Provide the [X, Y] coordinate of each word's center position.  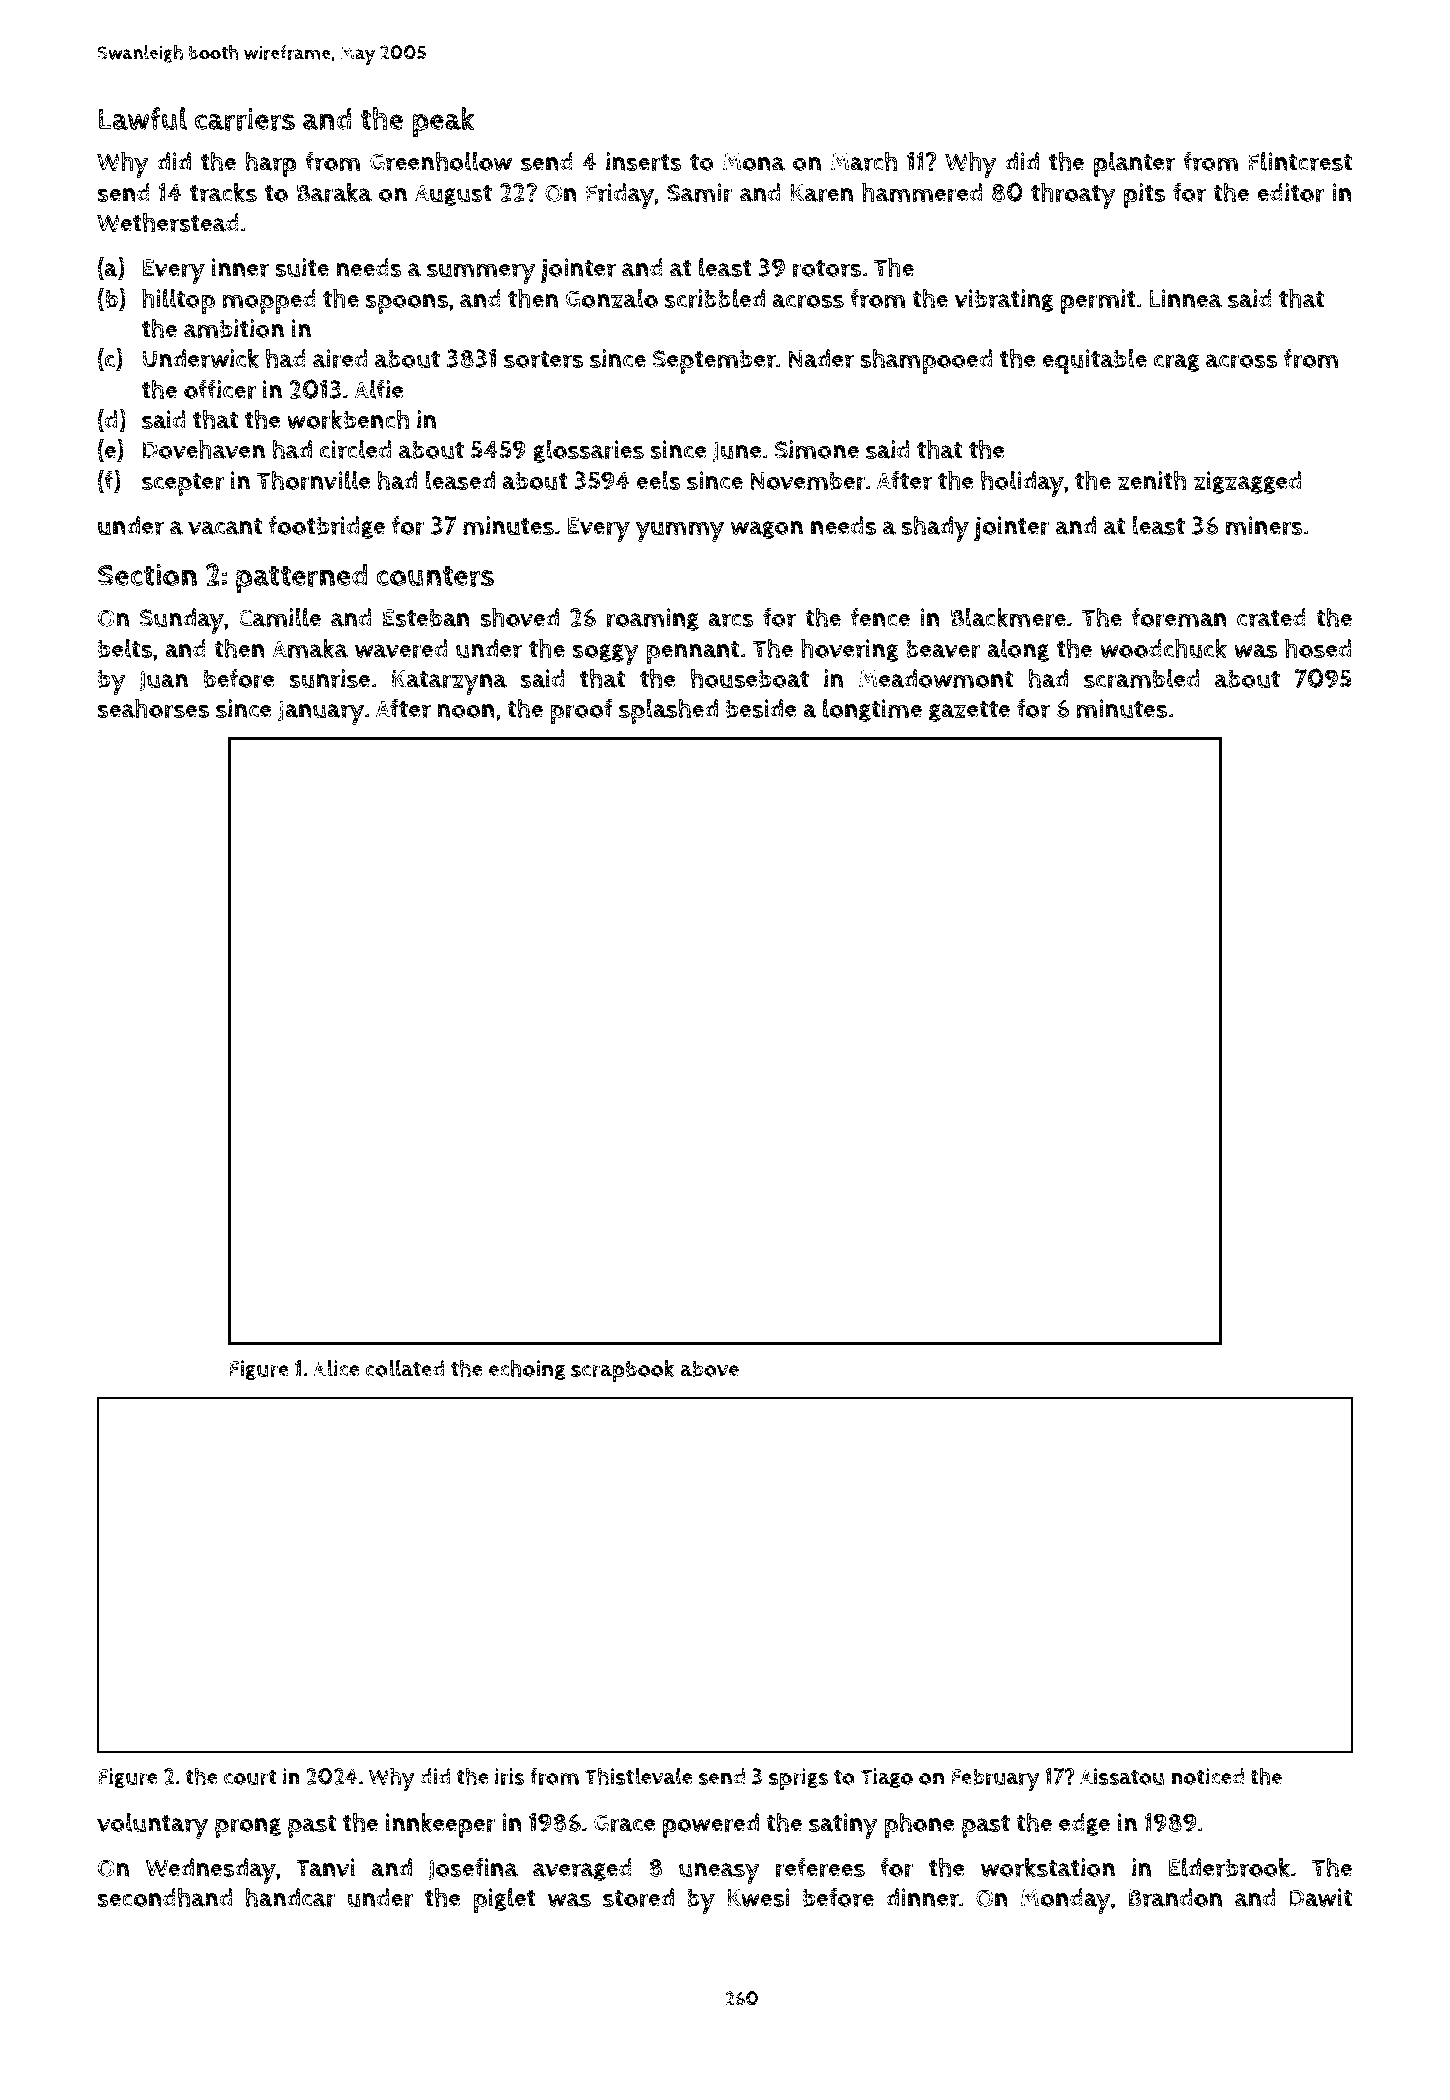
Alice [336, 1368]
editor [1290, 193]
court [250, 1777]
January [321, 712]
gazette [969, 711]
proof [581, 711]
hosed [1318, 648]
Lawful [143, 119]
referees [820, 1868]
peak [443, 122]
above [709, 1368]
